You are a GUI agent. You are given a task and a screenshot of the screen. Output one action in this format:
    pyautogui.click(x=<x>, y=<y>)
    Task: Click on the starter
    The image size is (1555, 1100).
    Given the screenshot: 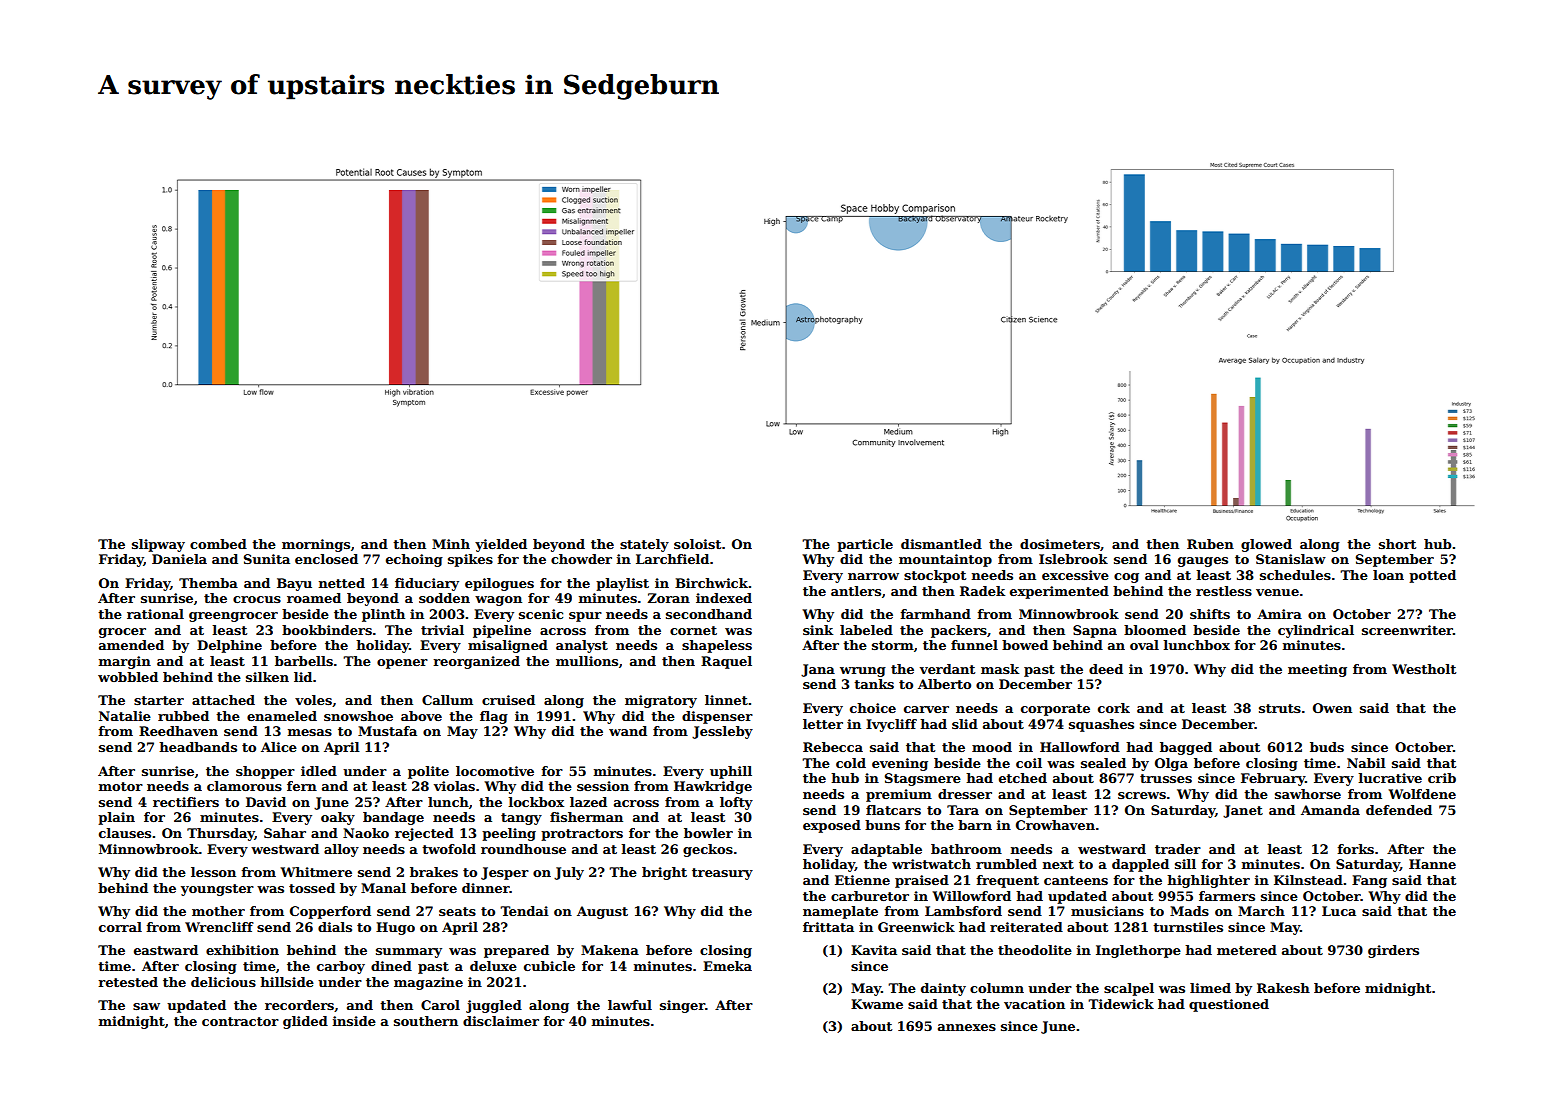 What is the action you would take?
    pyautogui.click(x=159, y=700)
